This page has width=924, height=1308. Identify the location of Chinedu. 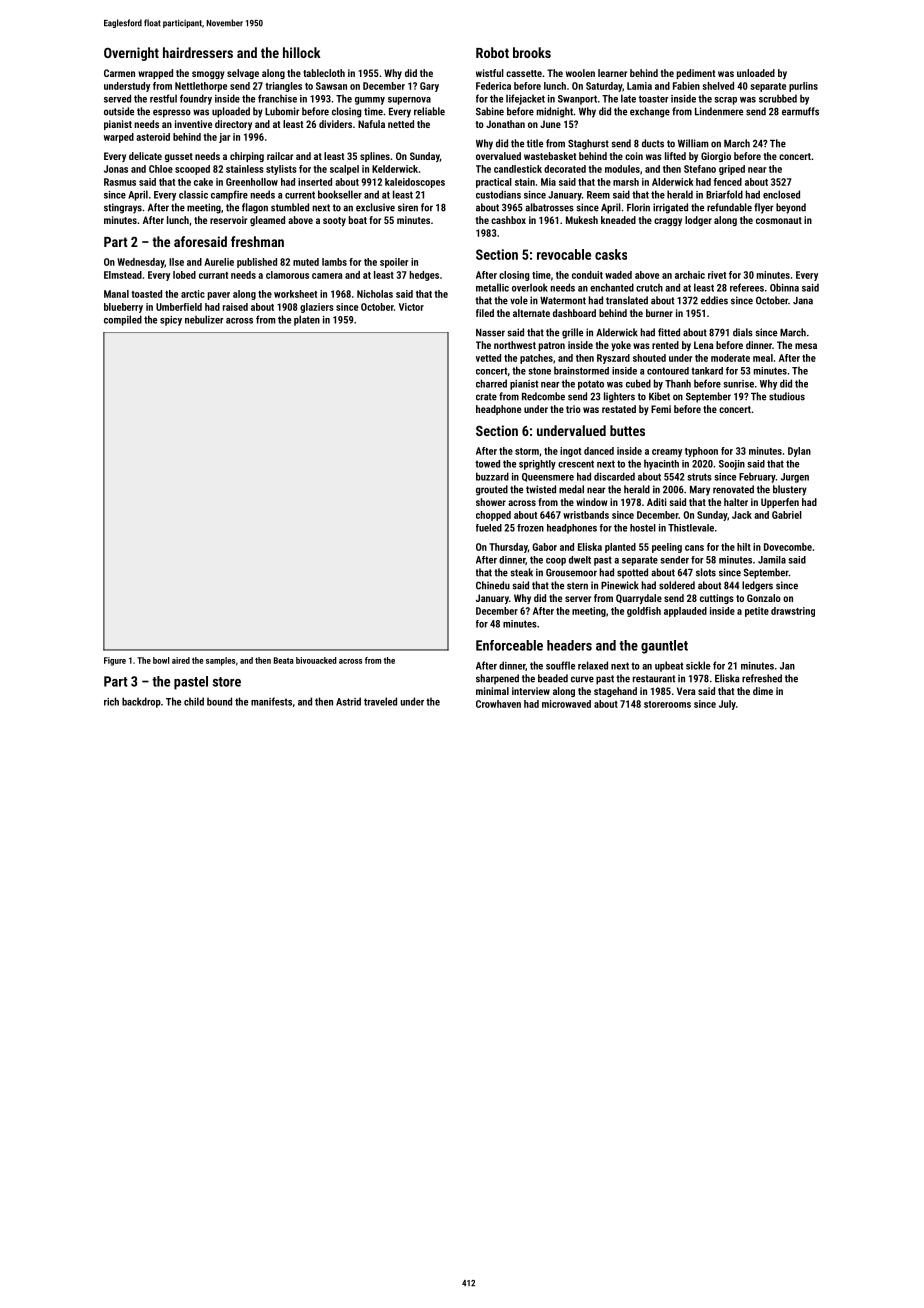
(493, 585).
